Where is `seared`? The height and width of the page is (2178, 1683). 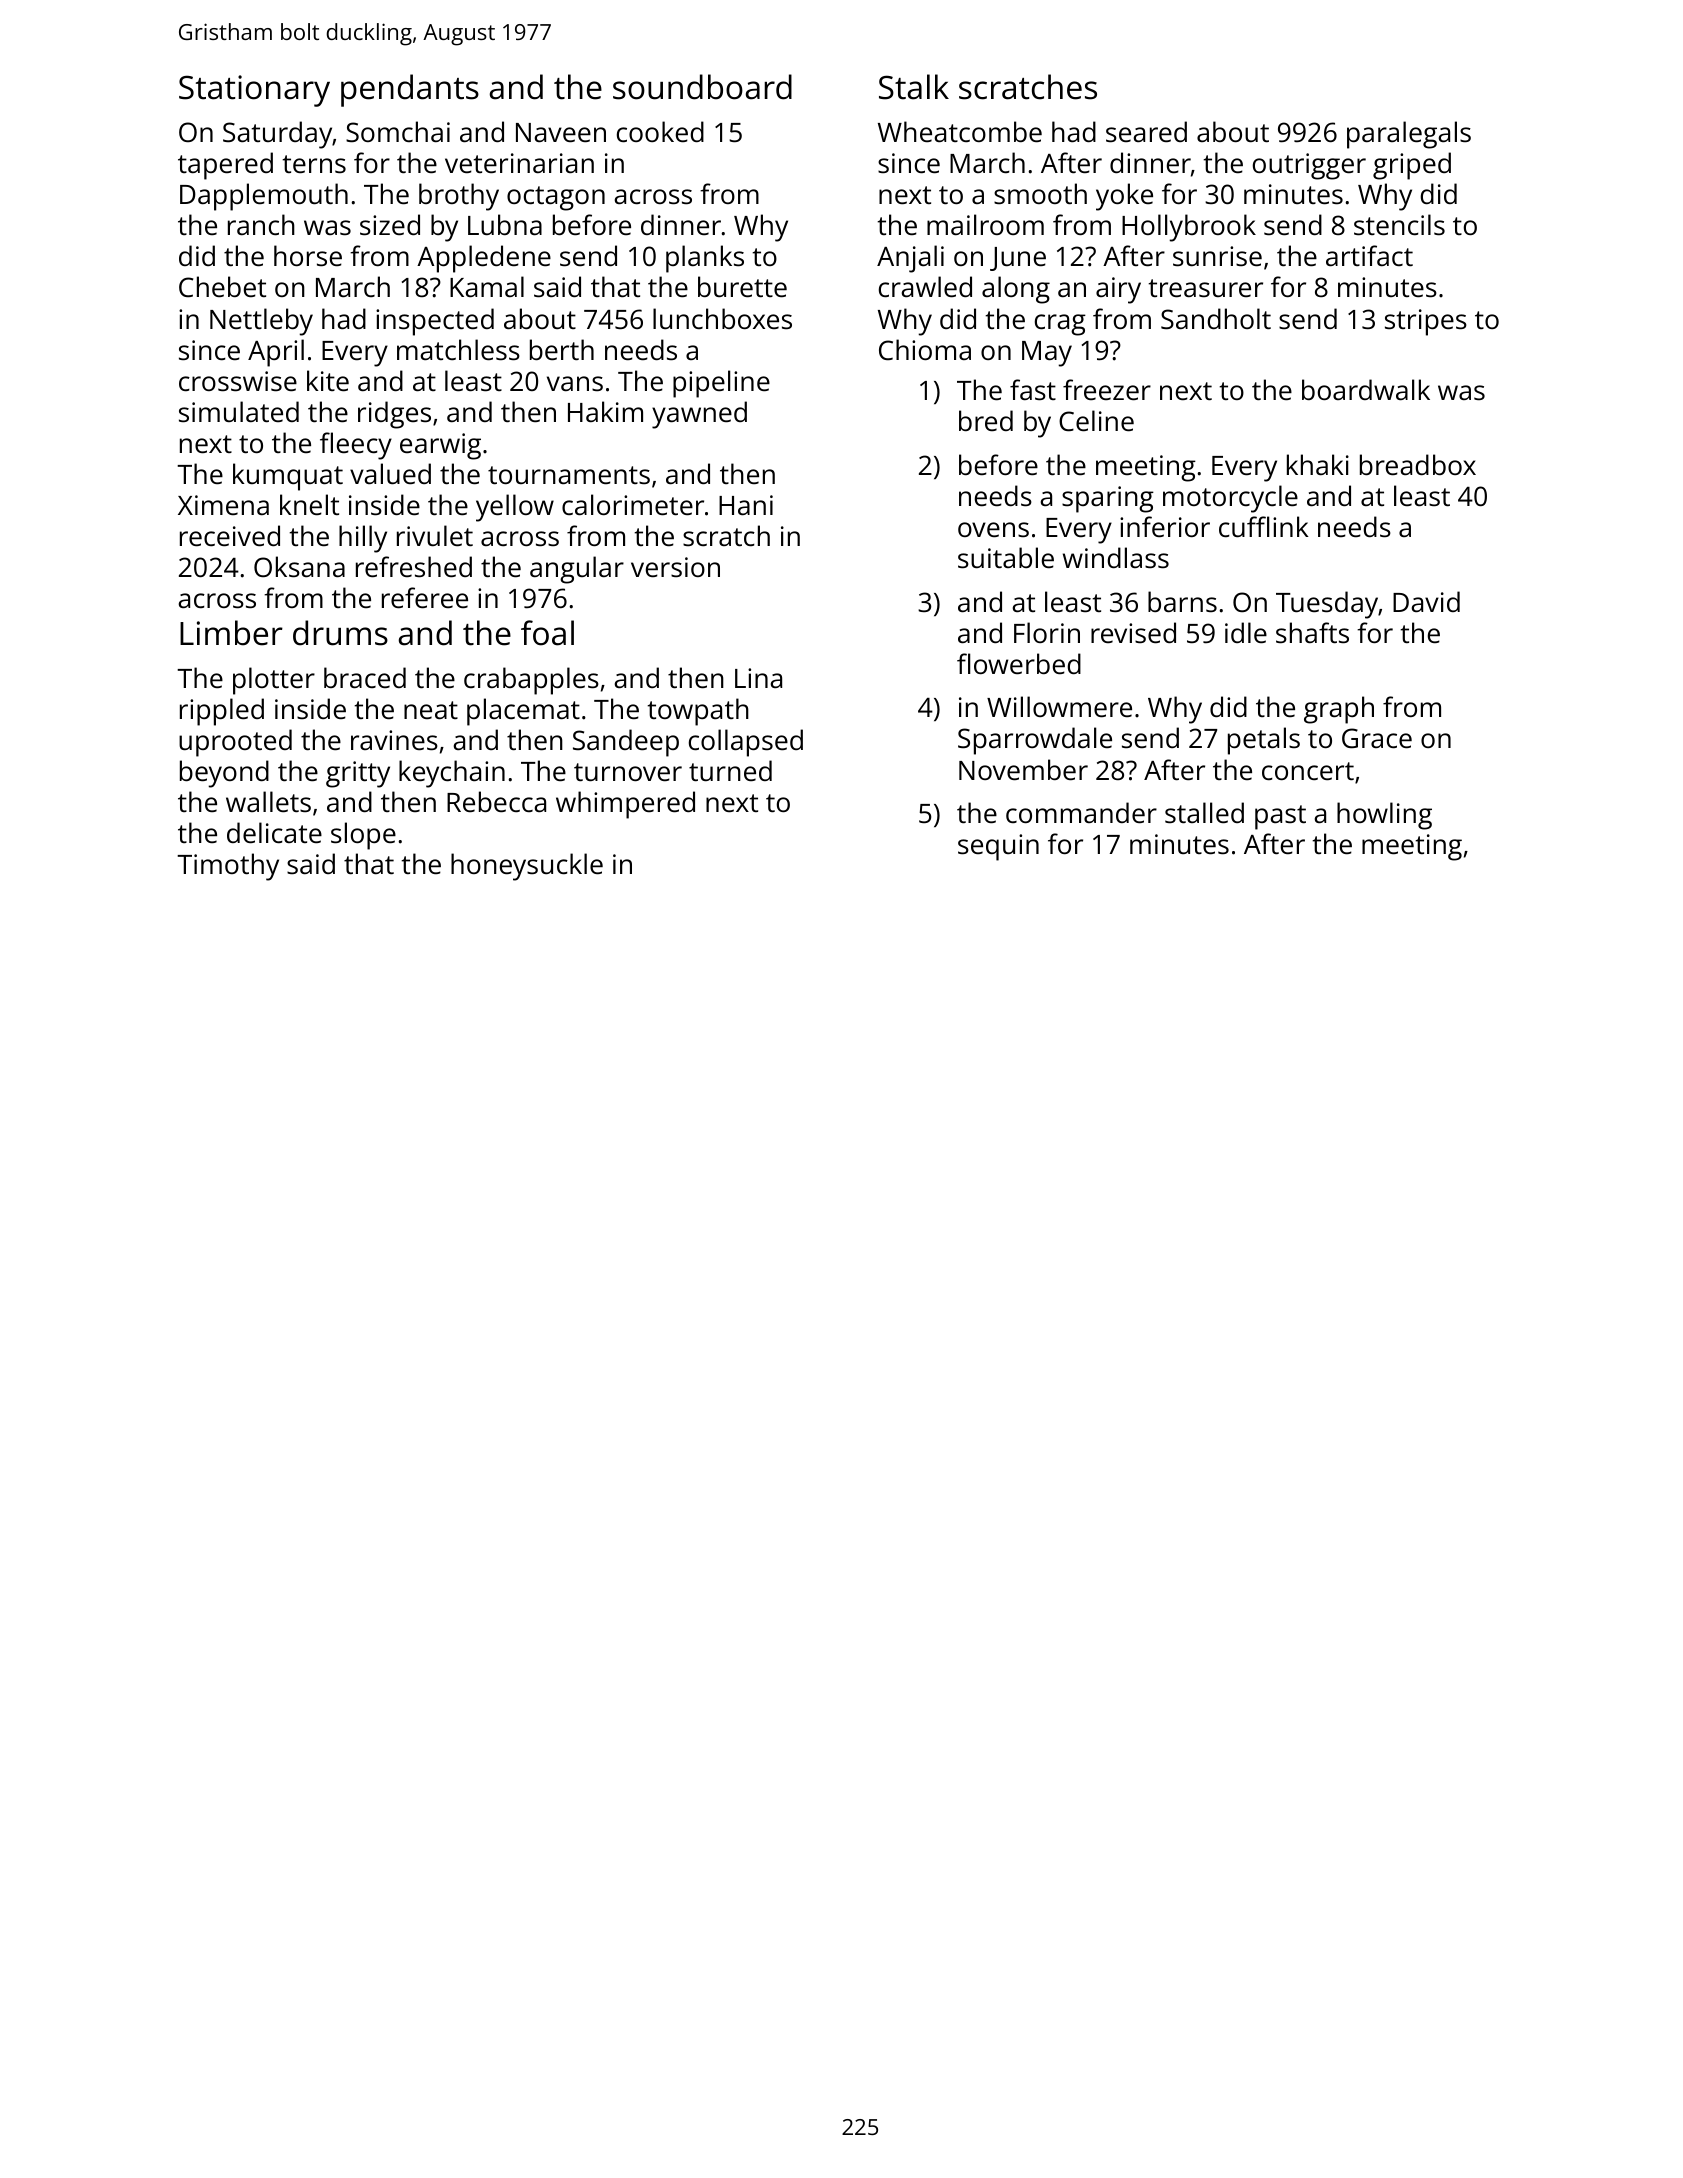
seared is located at coordinates (1146, 132).
